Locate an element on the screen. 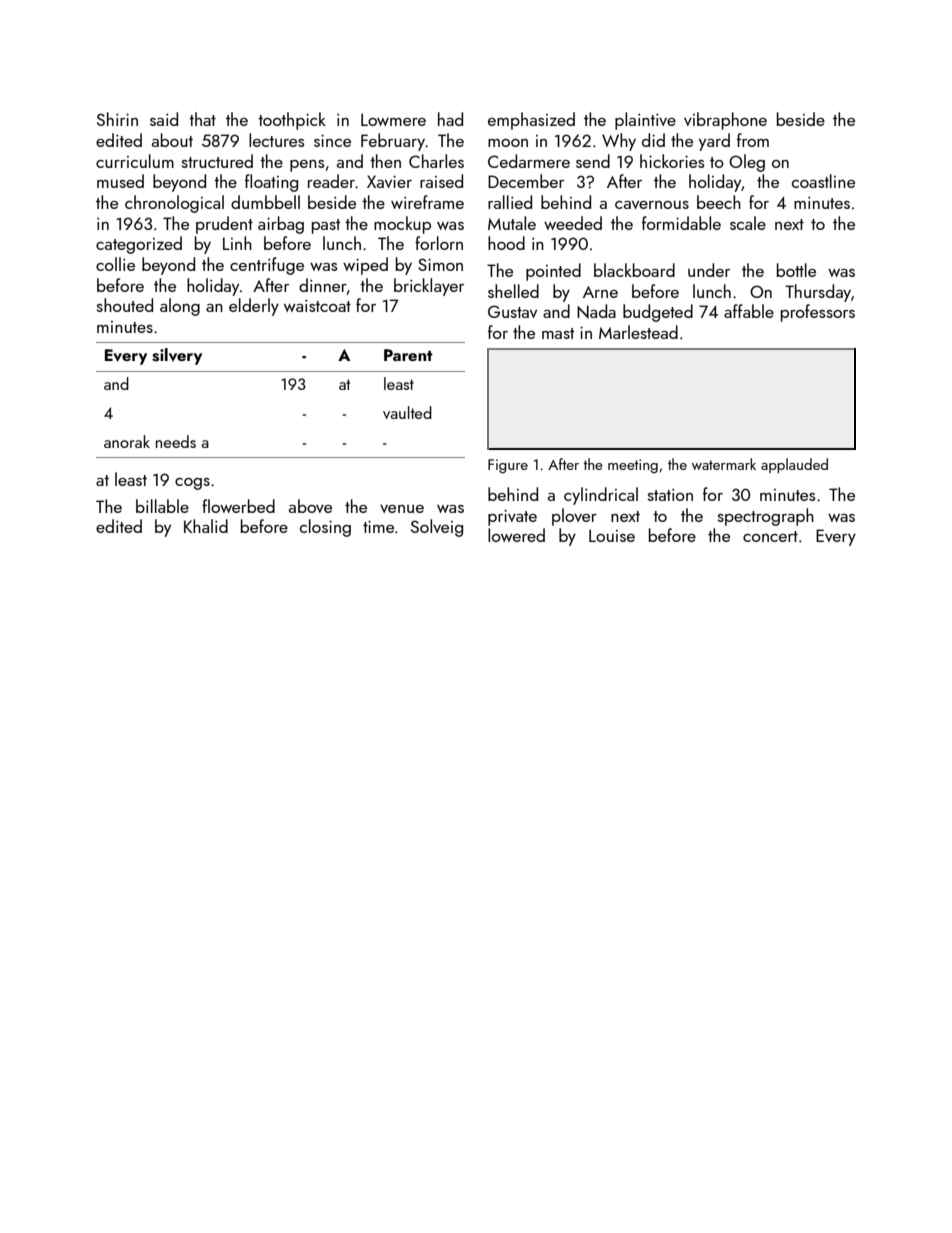  applauded is located at coordinates (794, 465).
